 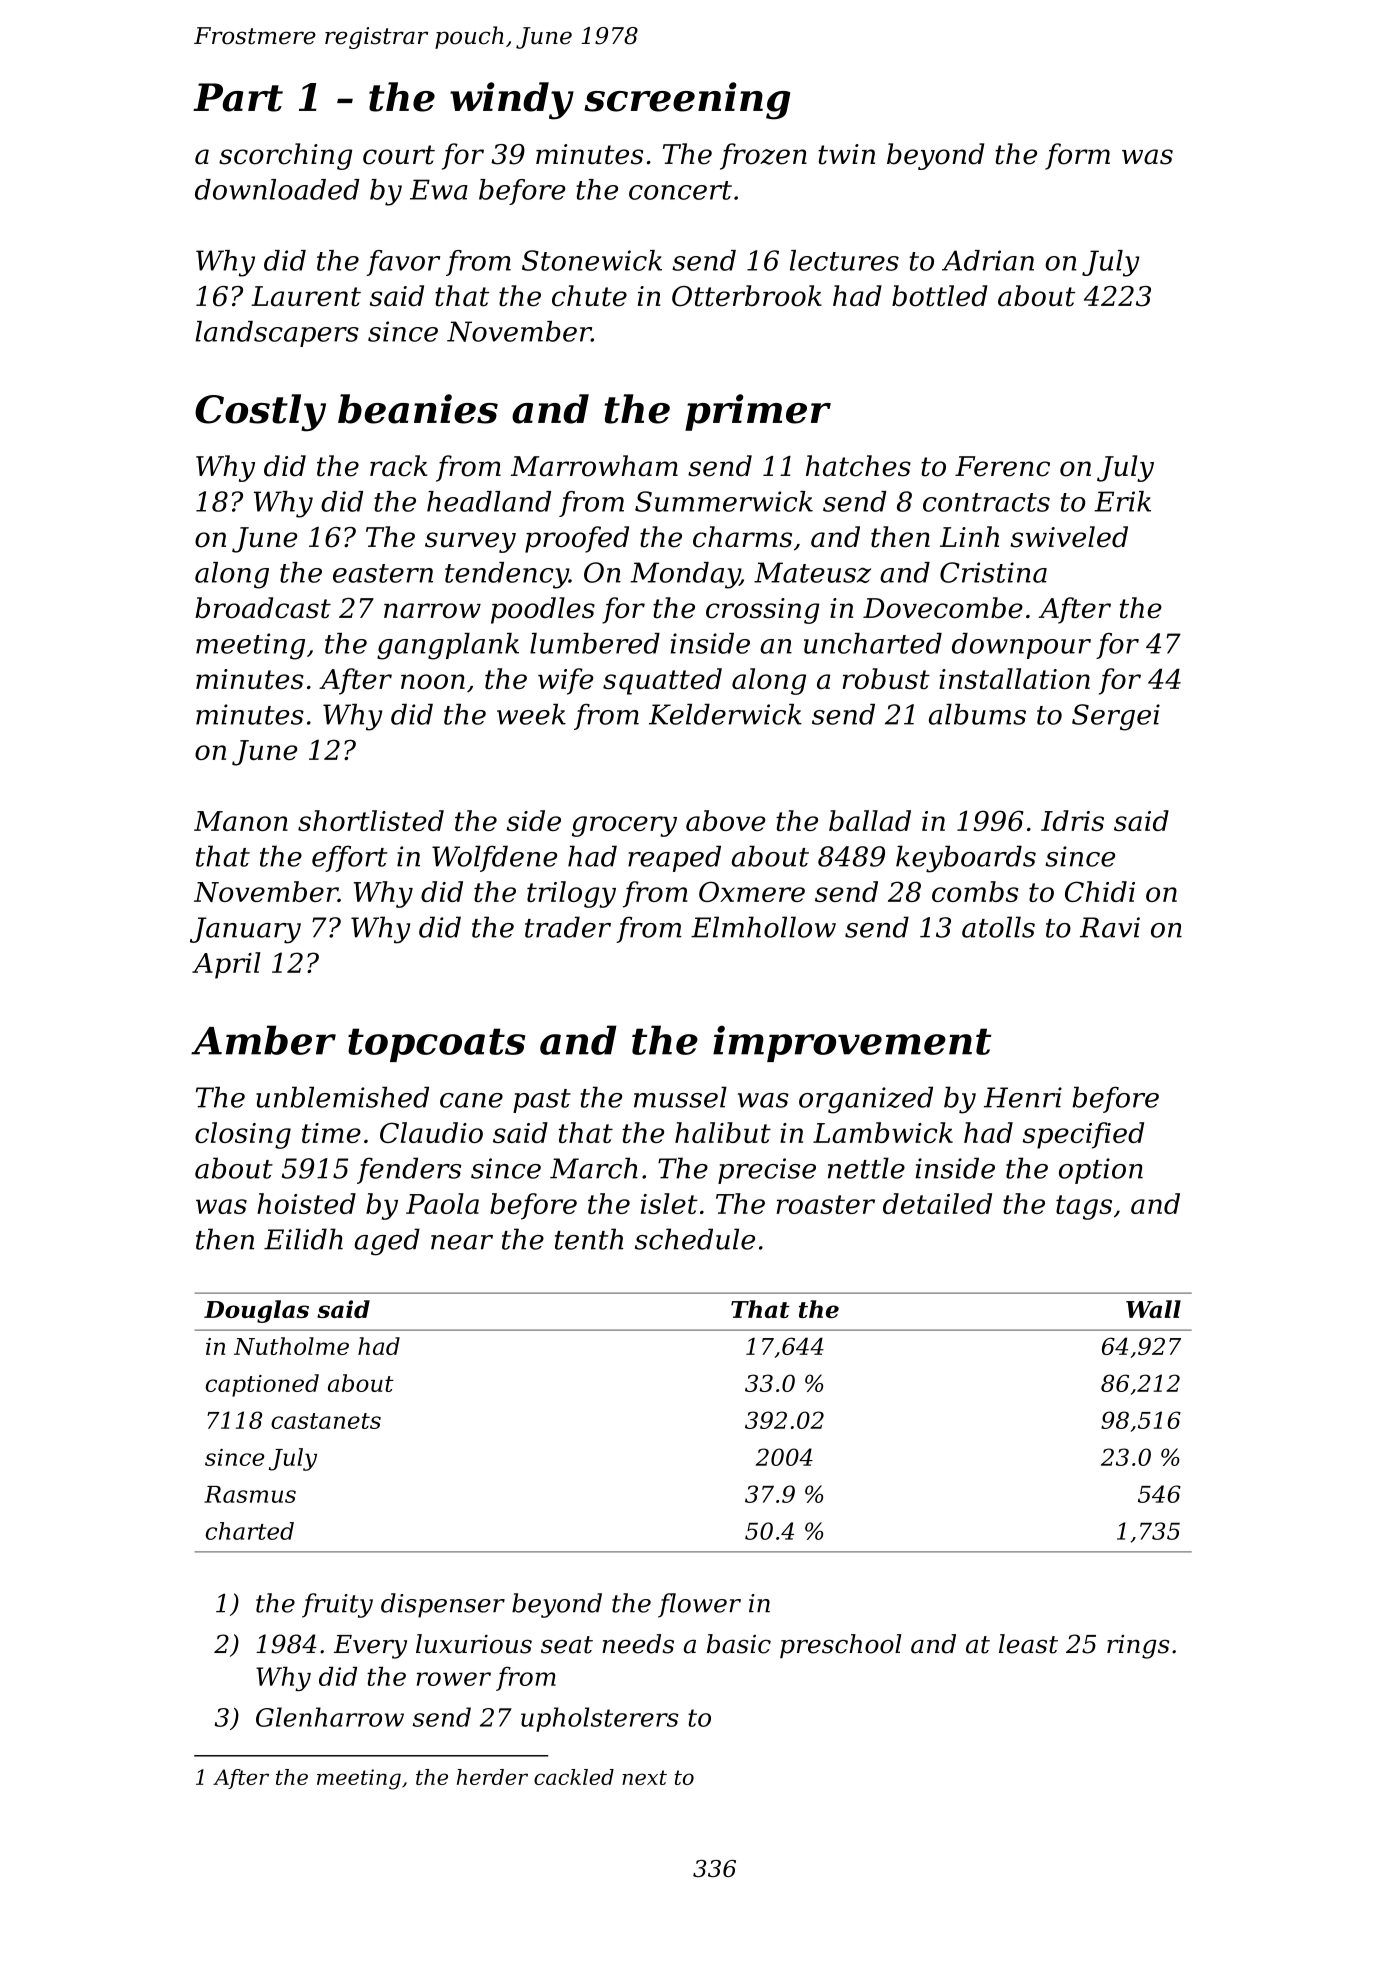 What do you see at coordinates (263, 608) in the image?
I see `broadcast` at bounding box center [263, 608].
